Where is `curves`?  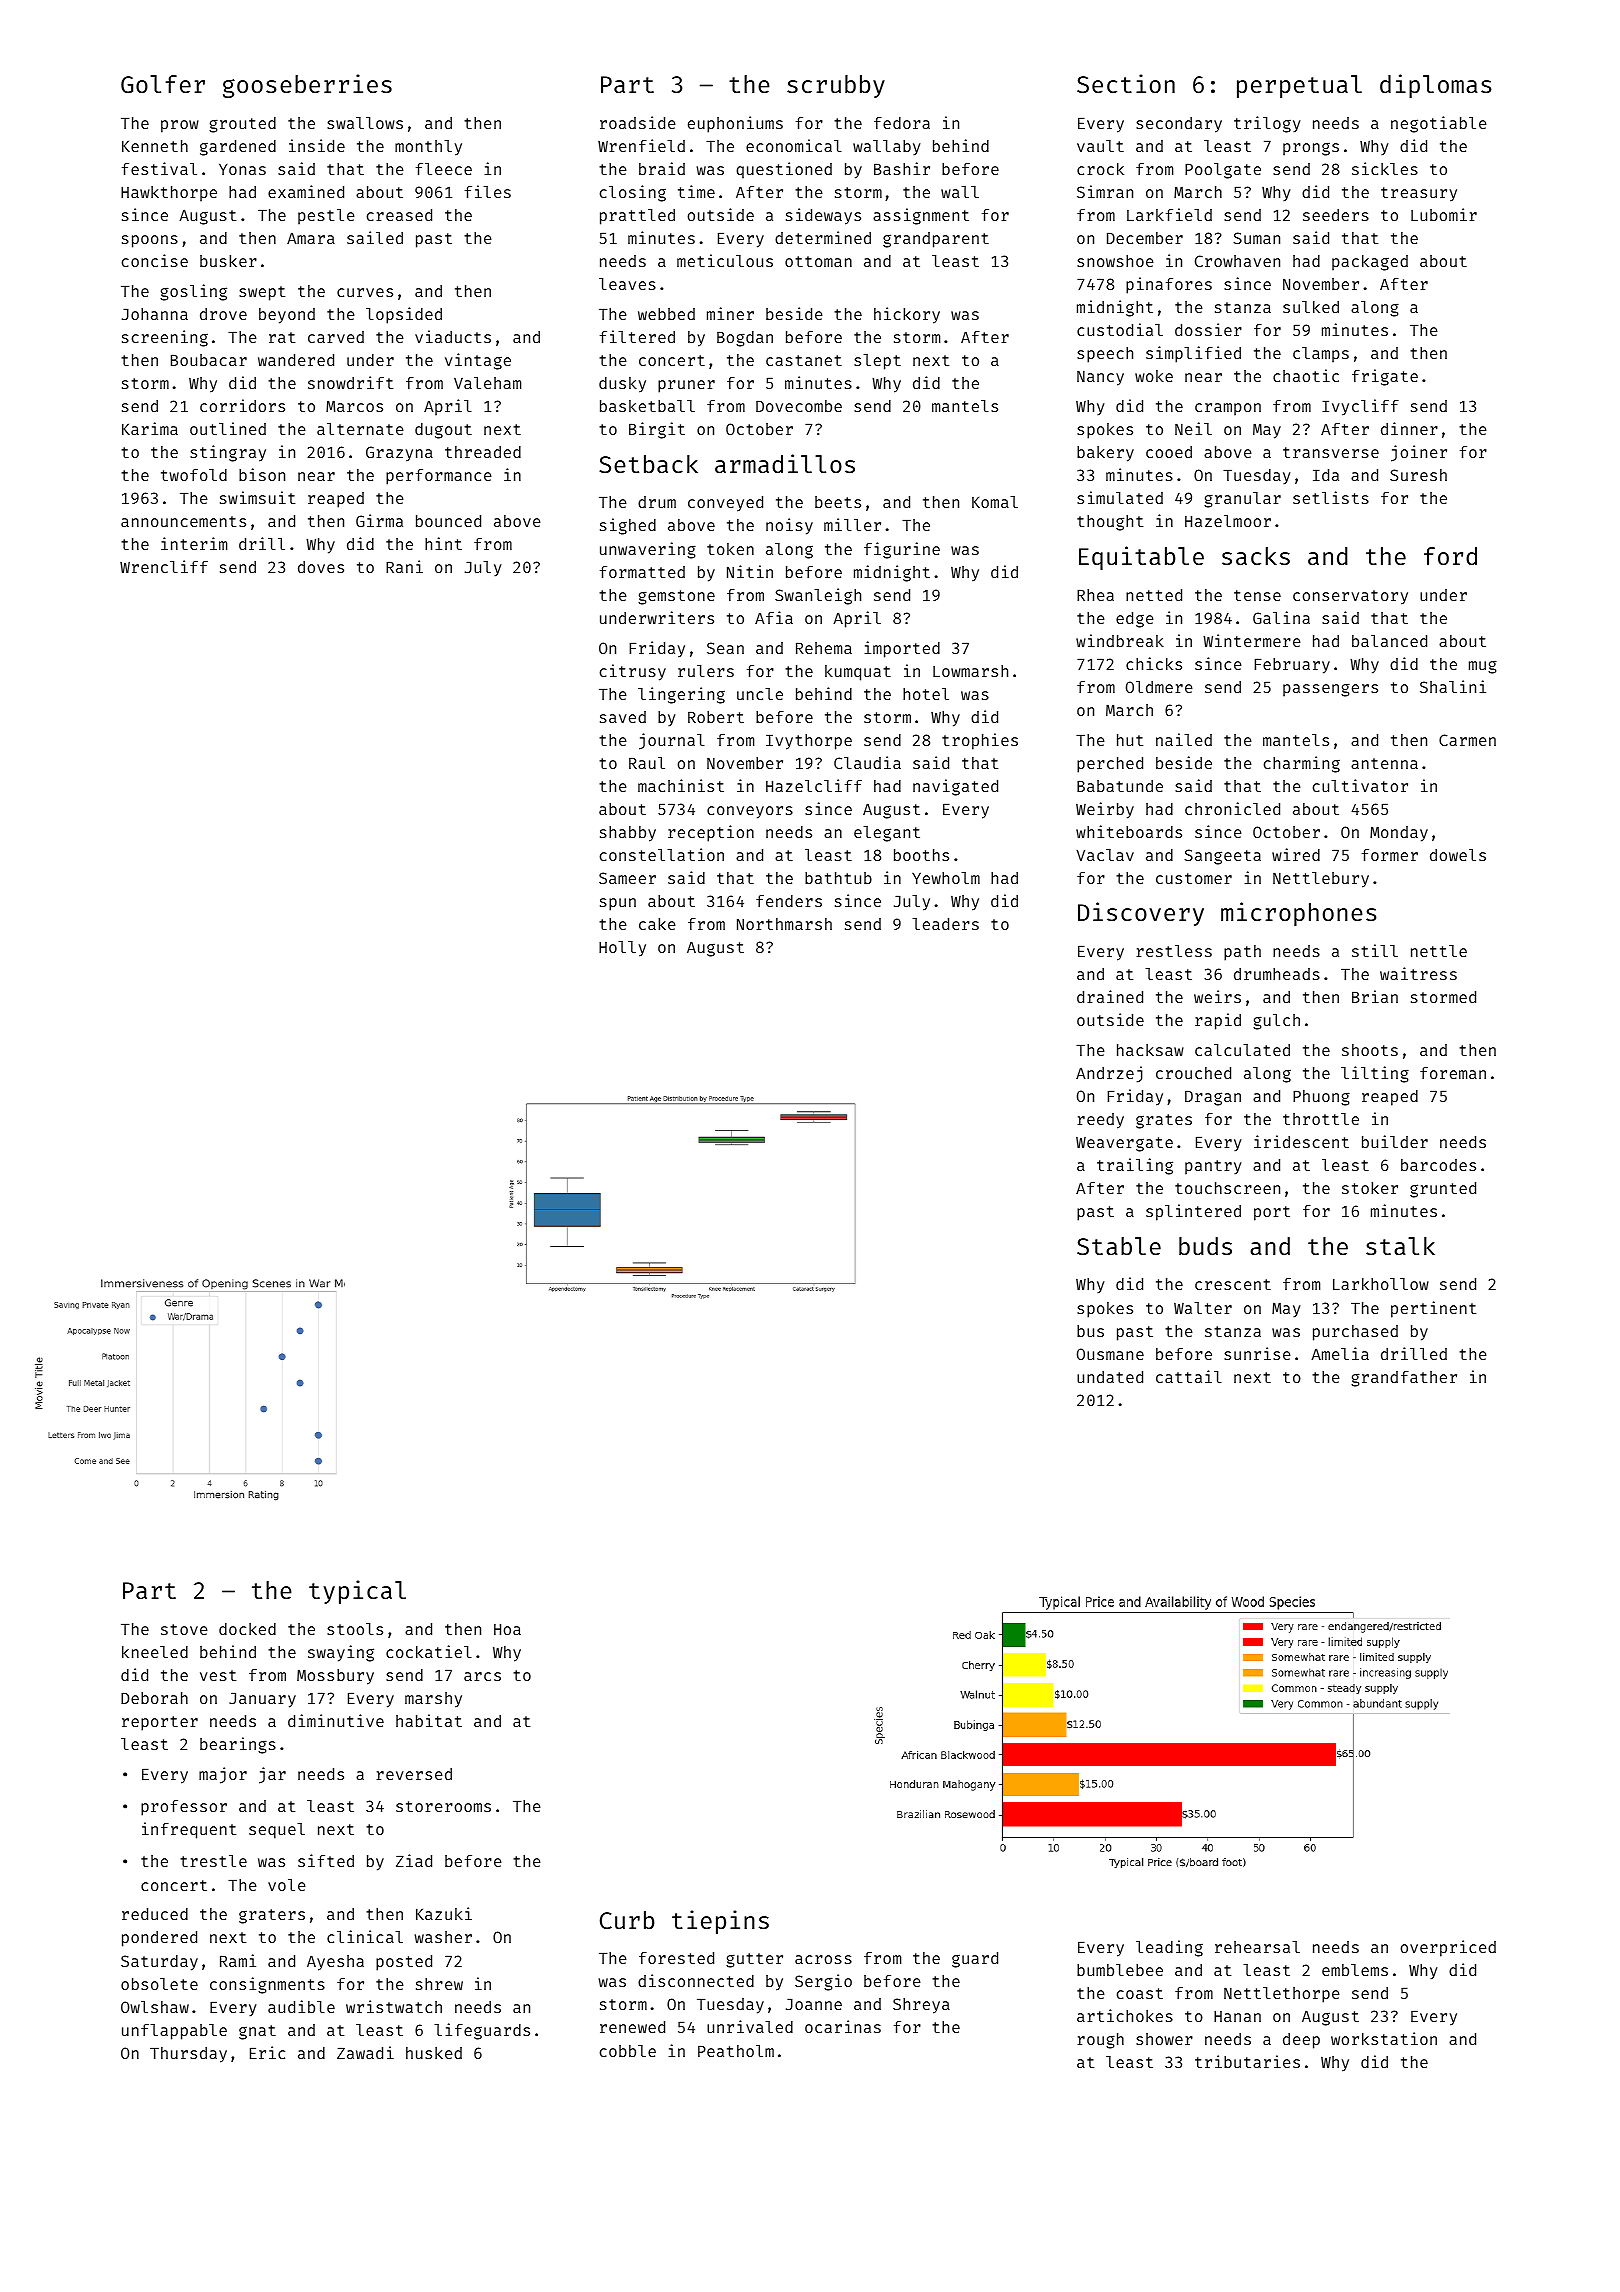
curves is located at coordinates (365, 292).
